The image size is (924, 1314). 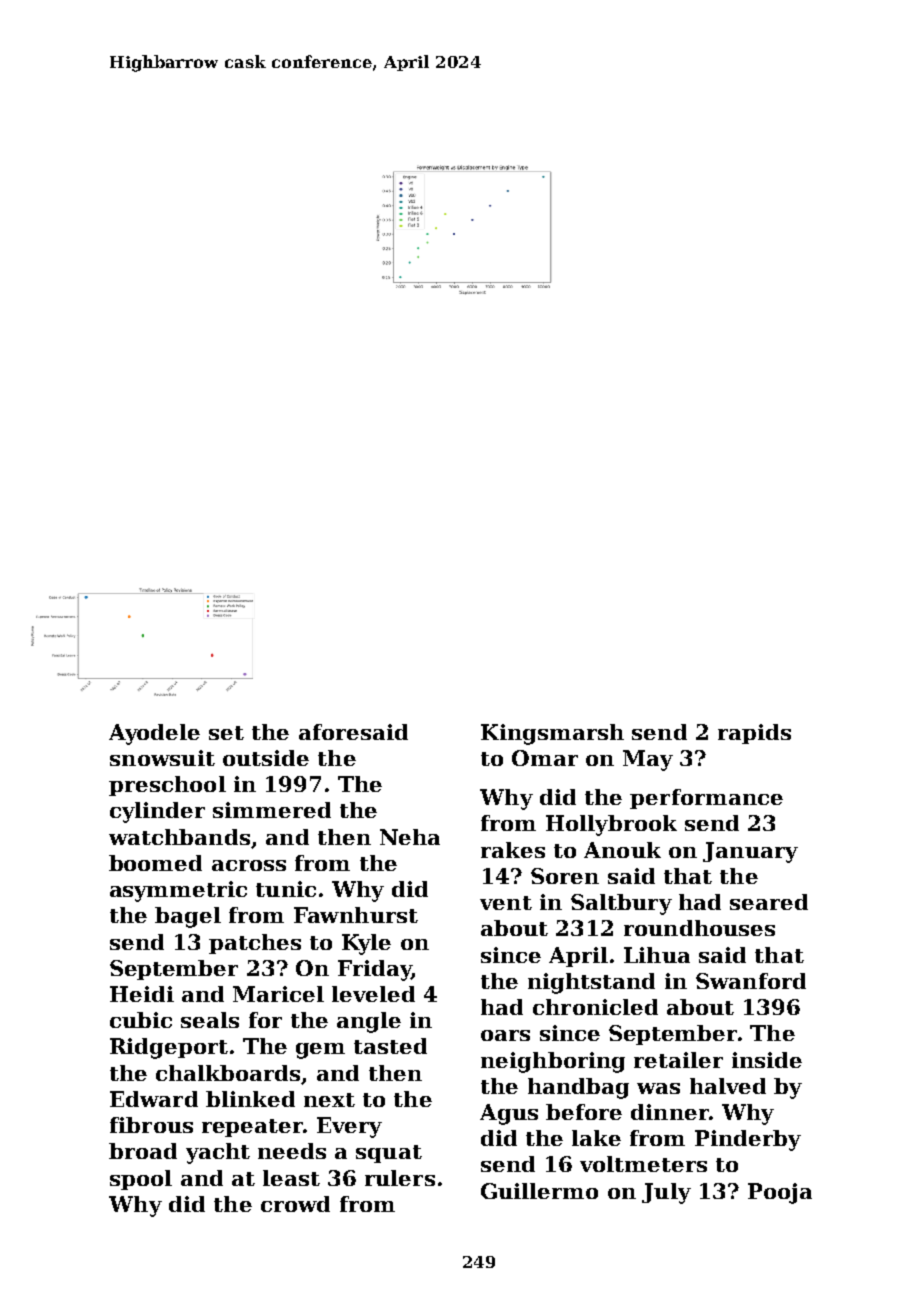 I want to click on Guillermo, so click(x=539, y=1191).
